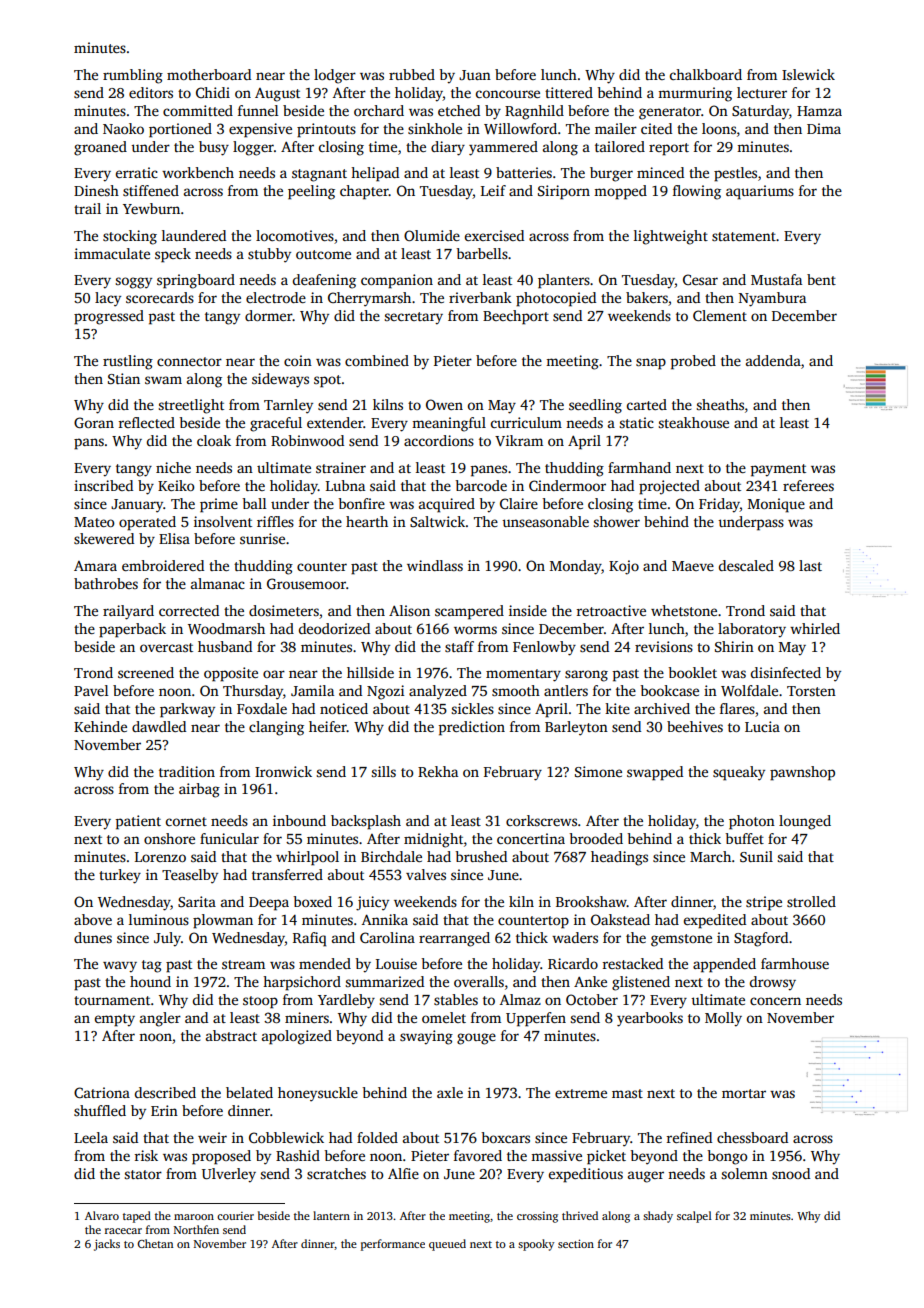 The image size is (924, 1308). I want to click on described, so click(165, 1092).
